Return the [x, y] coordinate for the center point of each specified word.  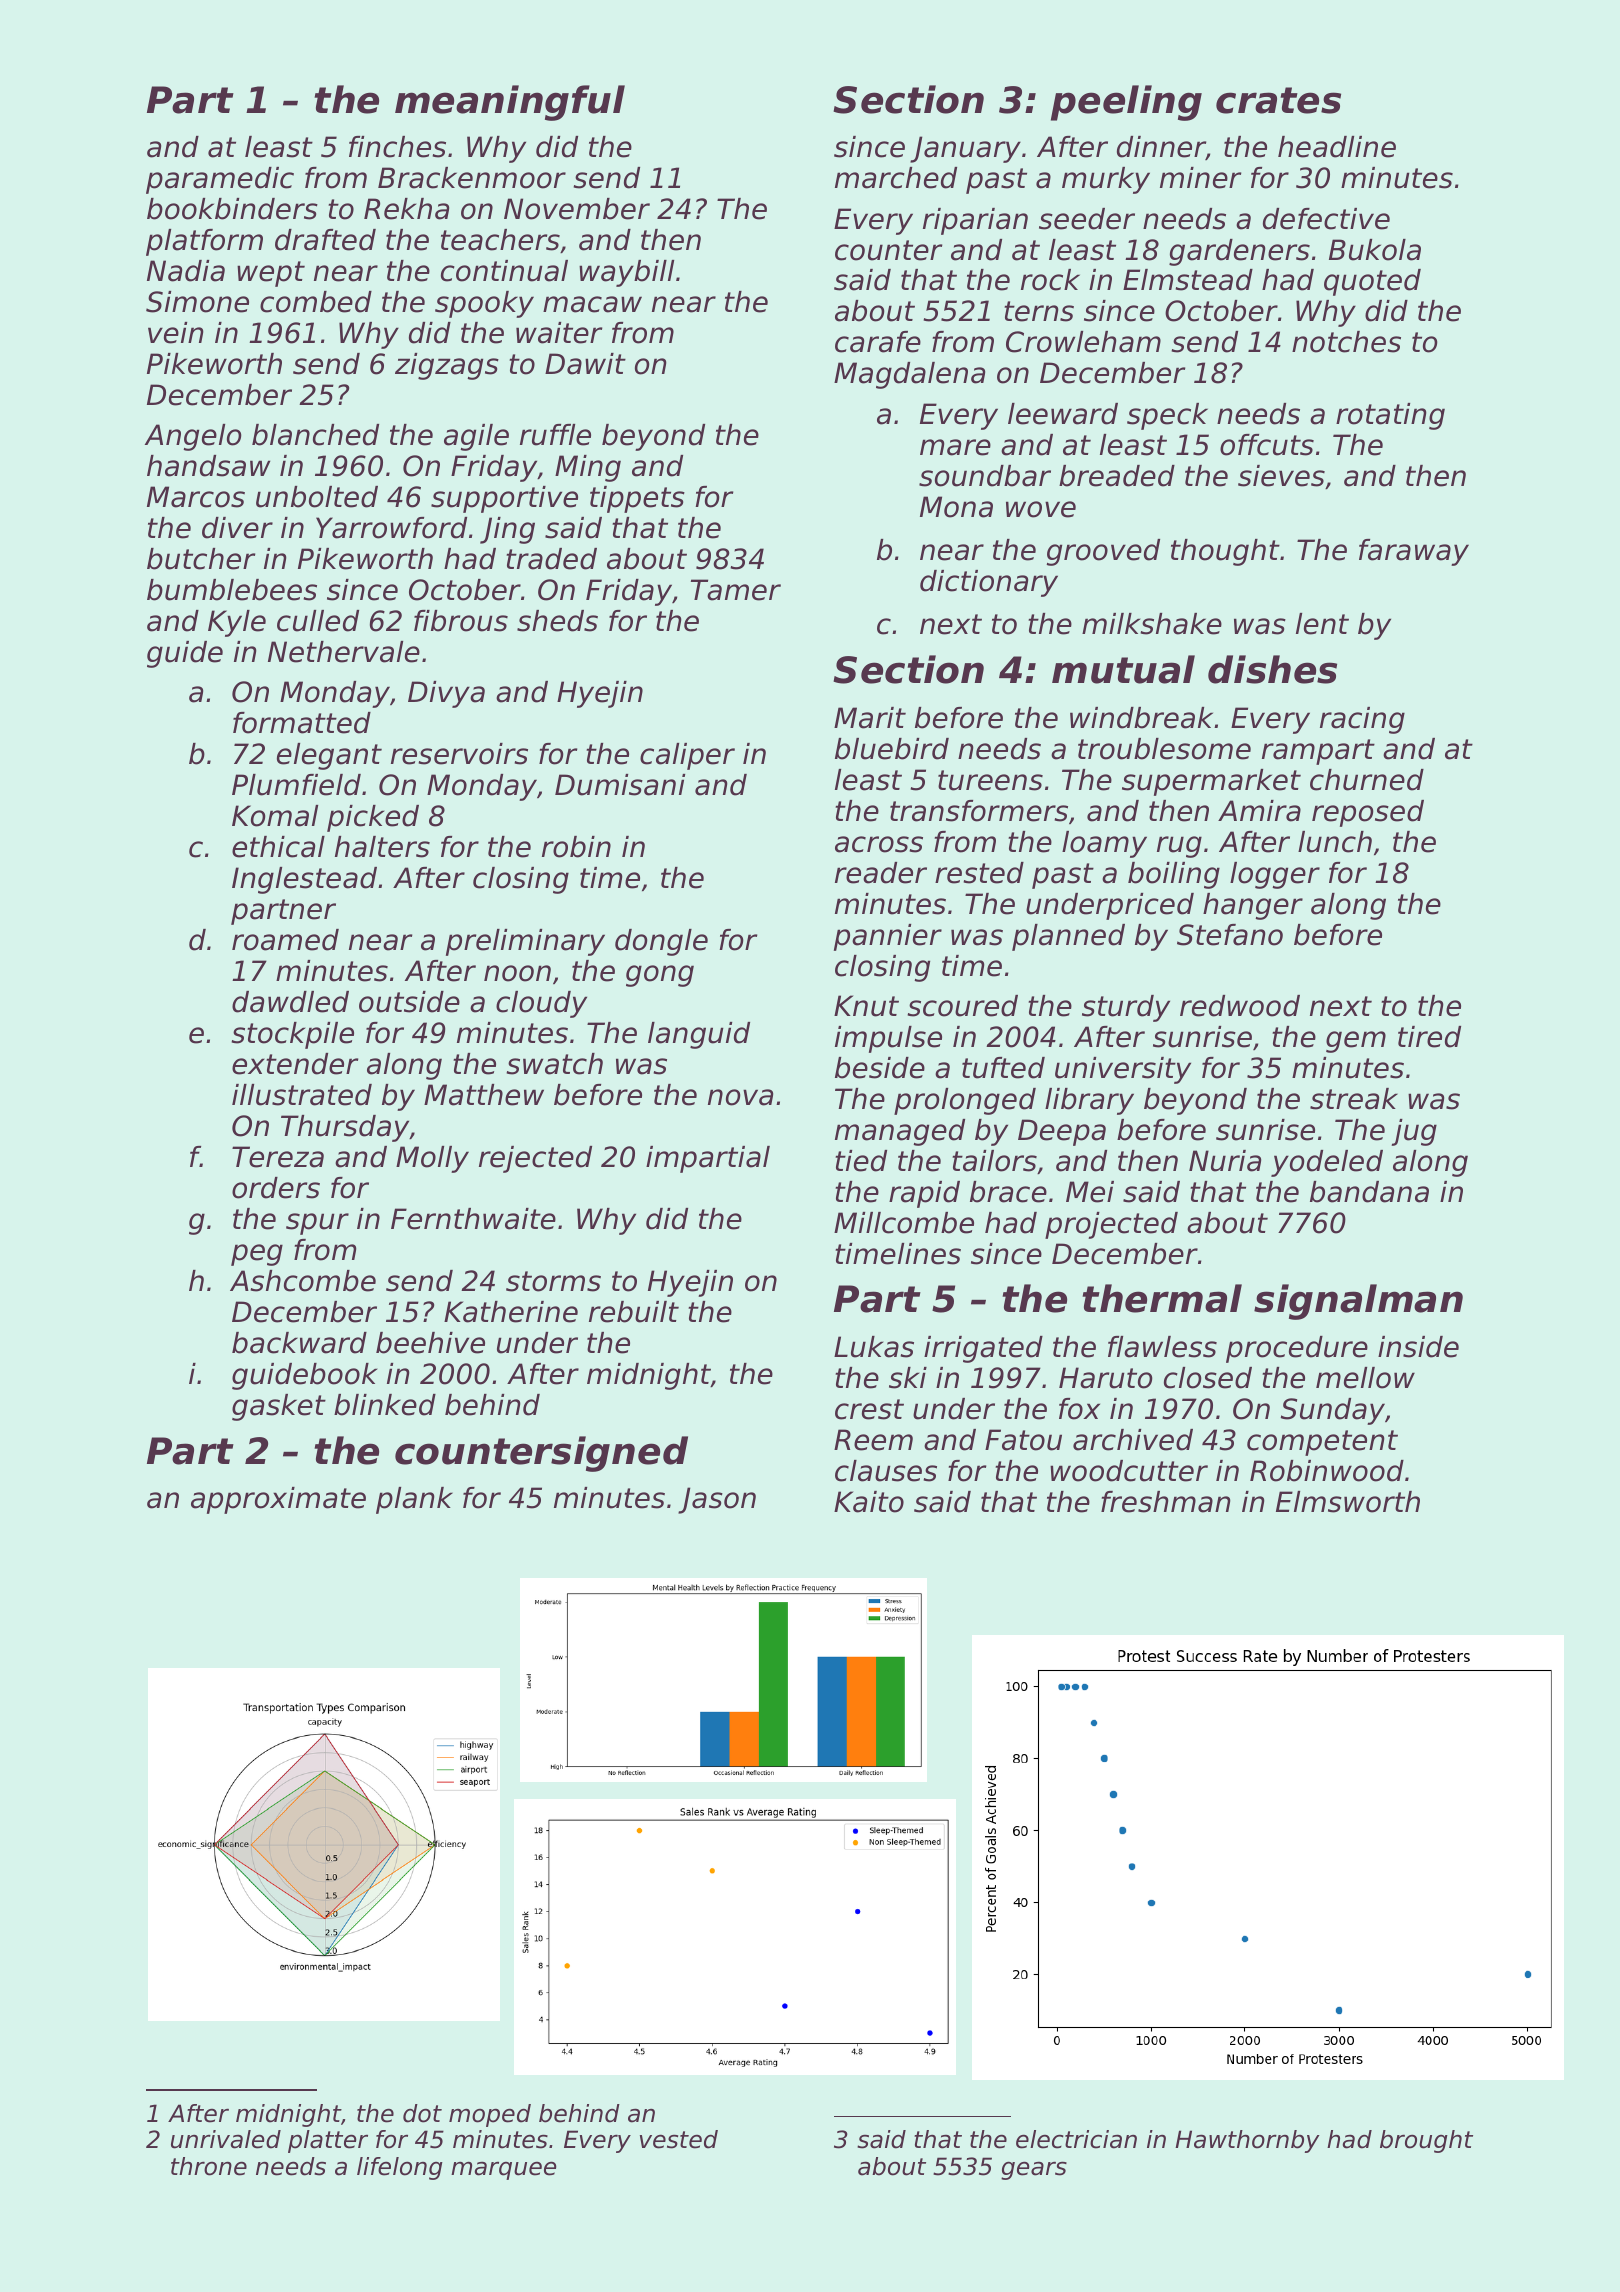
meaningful [510, 103]
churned [1367, 780]
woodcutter [1129, 1471]
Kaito [869, 1502]
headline [1337, 147]
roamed [285, 940]
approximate [278, 1500]
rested [979, 873]
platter [328, 2141]
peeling [1126, 103]
